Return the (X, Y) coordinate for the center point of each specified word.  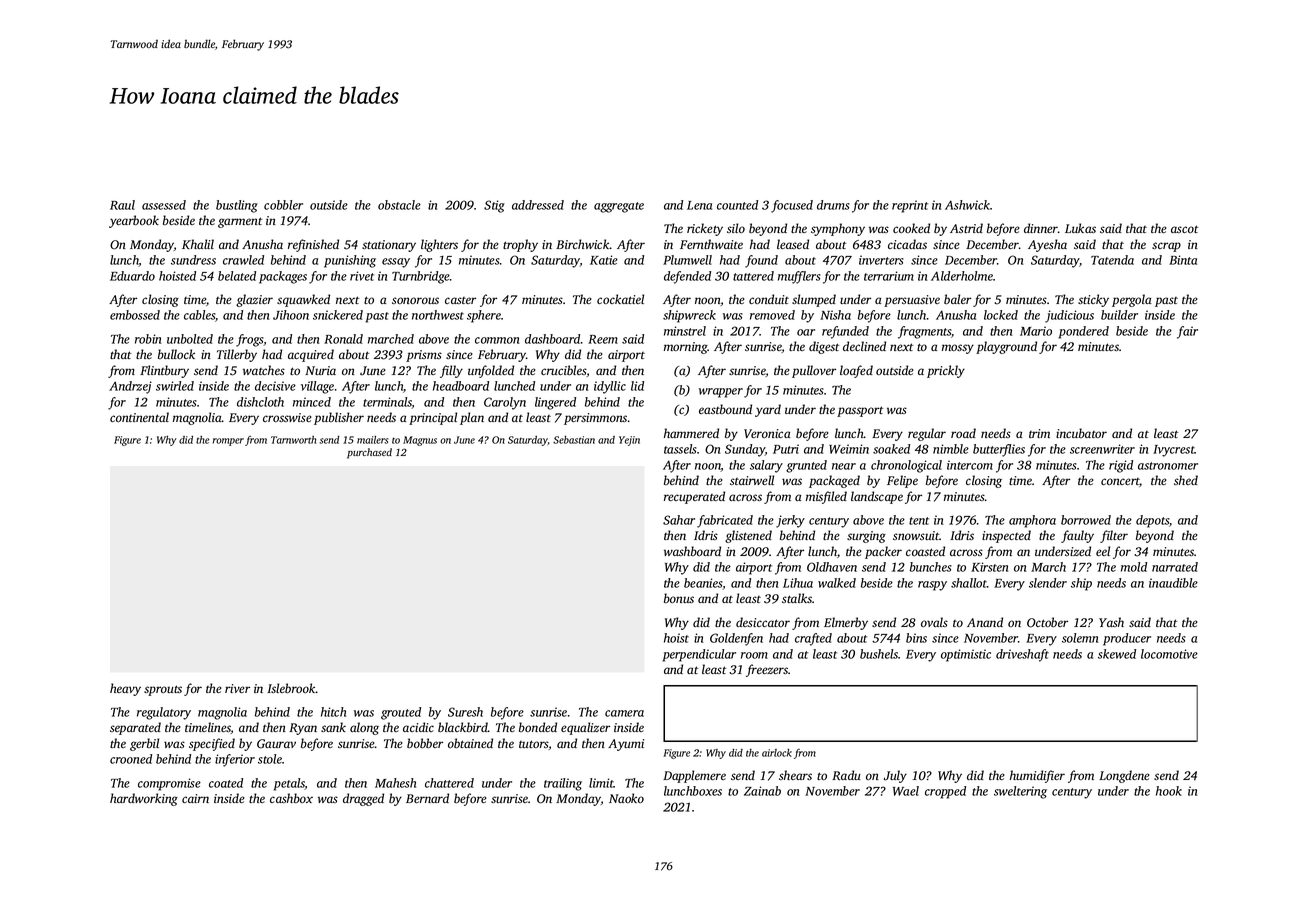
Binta (1183, 260)
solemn (1080, 638)
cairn (195, 798)
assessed (164, 205)
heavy (125, 689)
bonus (679, 598)
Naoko (626, 798)
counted (737, 205)
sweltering (1020, 792)
